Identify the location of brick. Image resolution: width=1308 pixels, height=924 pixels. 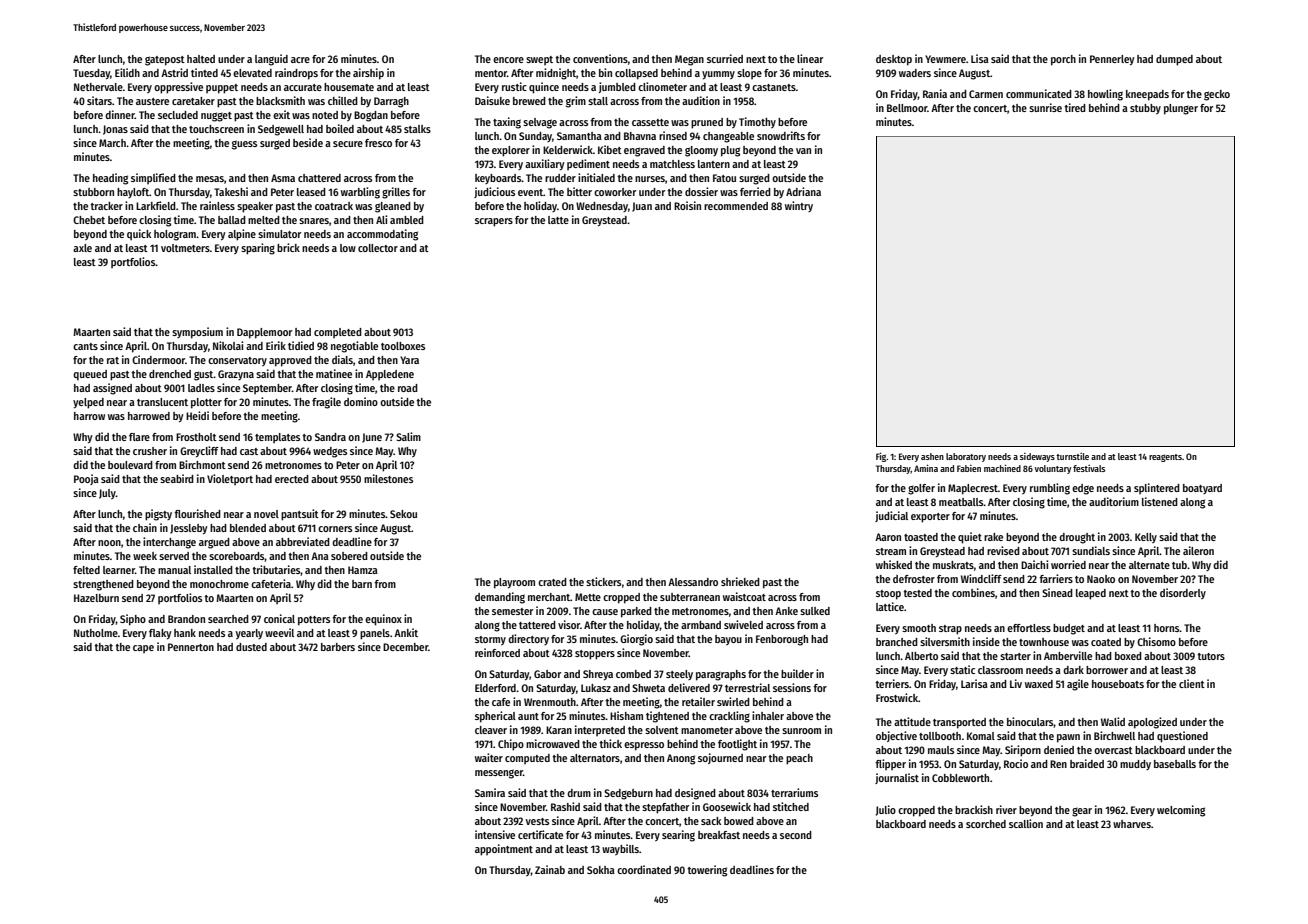
(288, 247).
